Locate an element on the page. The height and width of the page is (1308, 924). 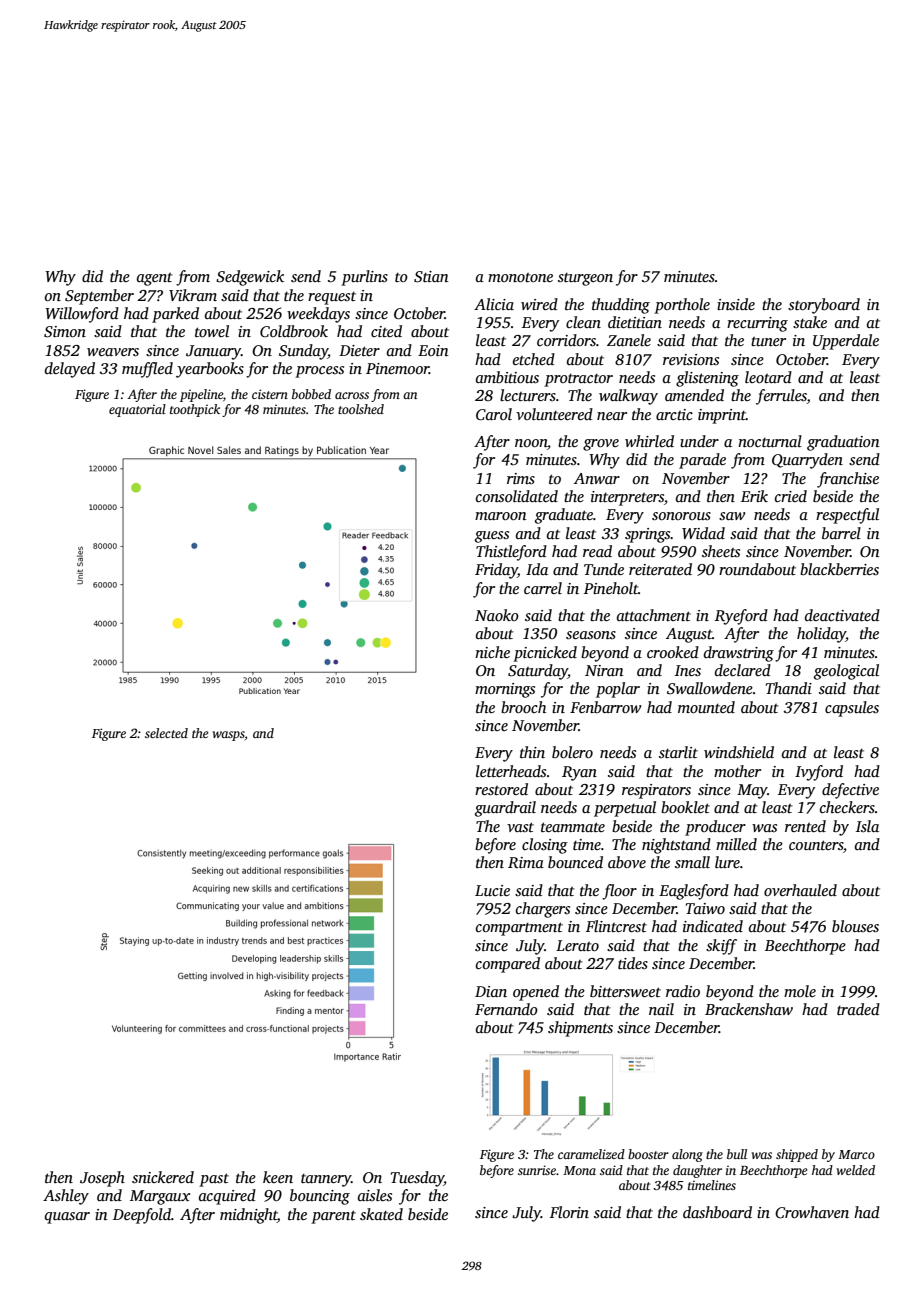
agent is located at coordinates (155, 279).
